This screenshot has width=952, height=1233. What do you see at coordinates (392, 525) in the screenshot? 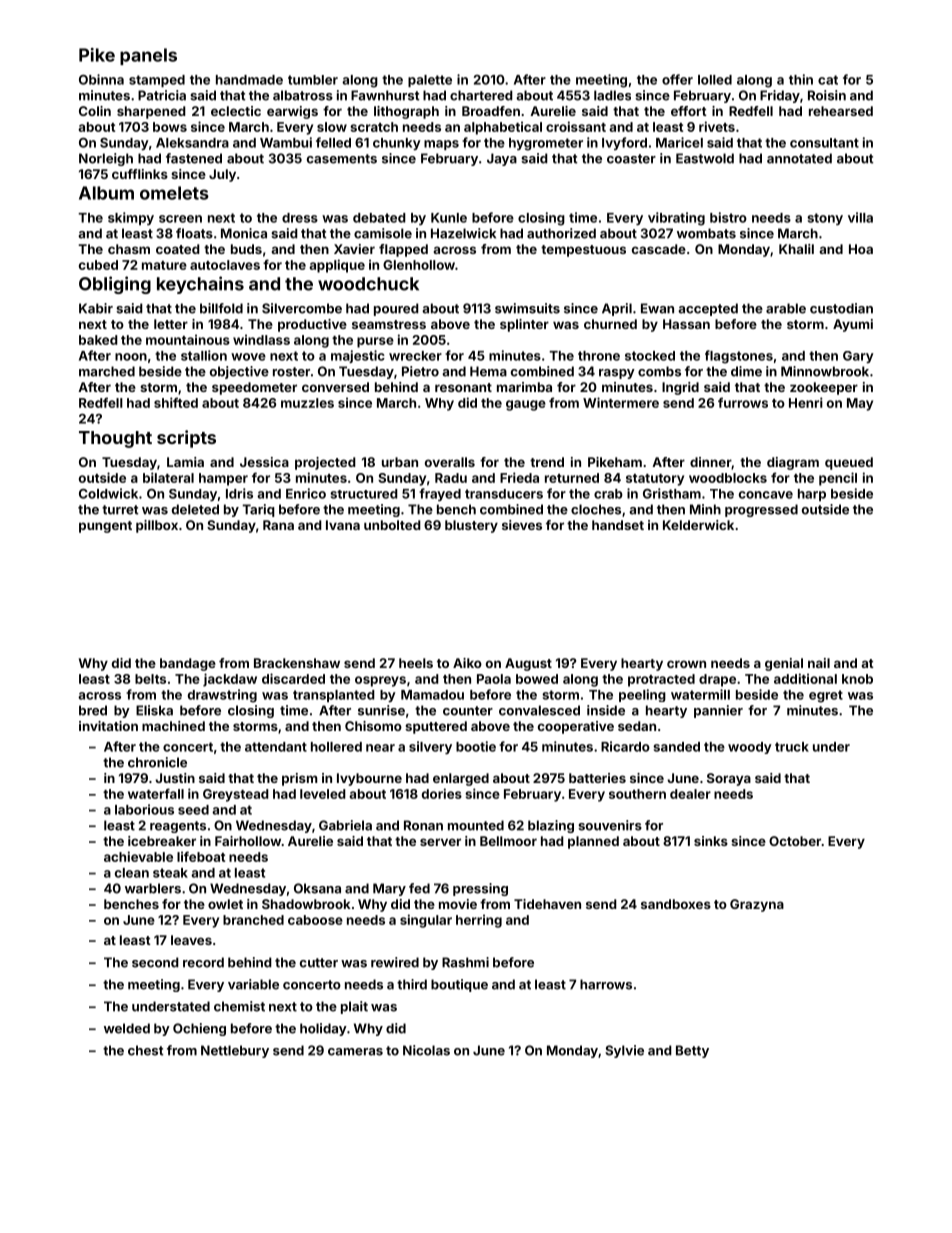
I see `unbolted` at bounding box center [392, 525].
